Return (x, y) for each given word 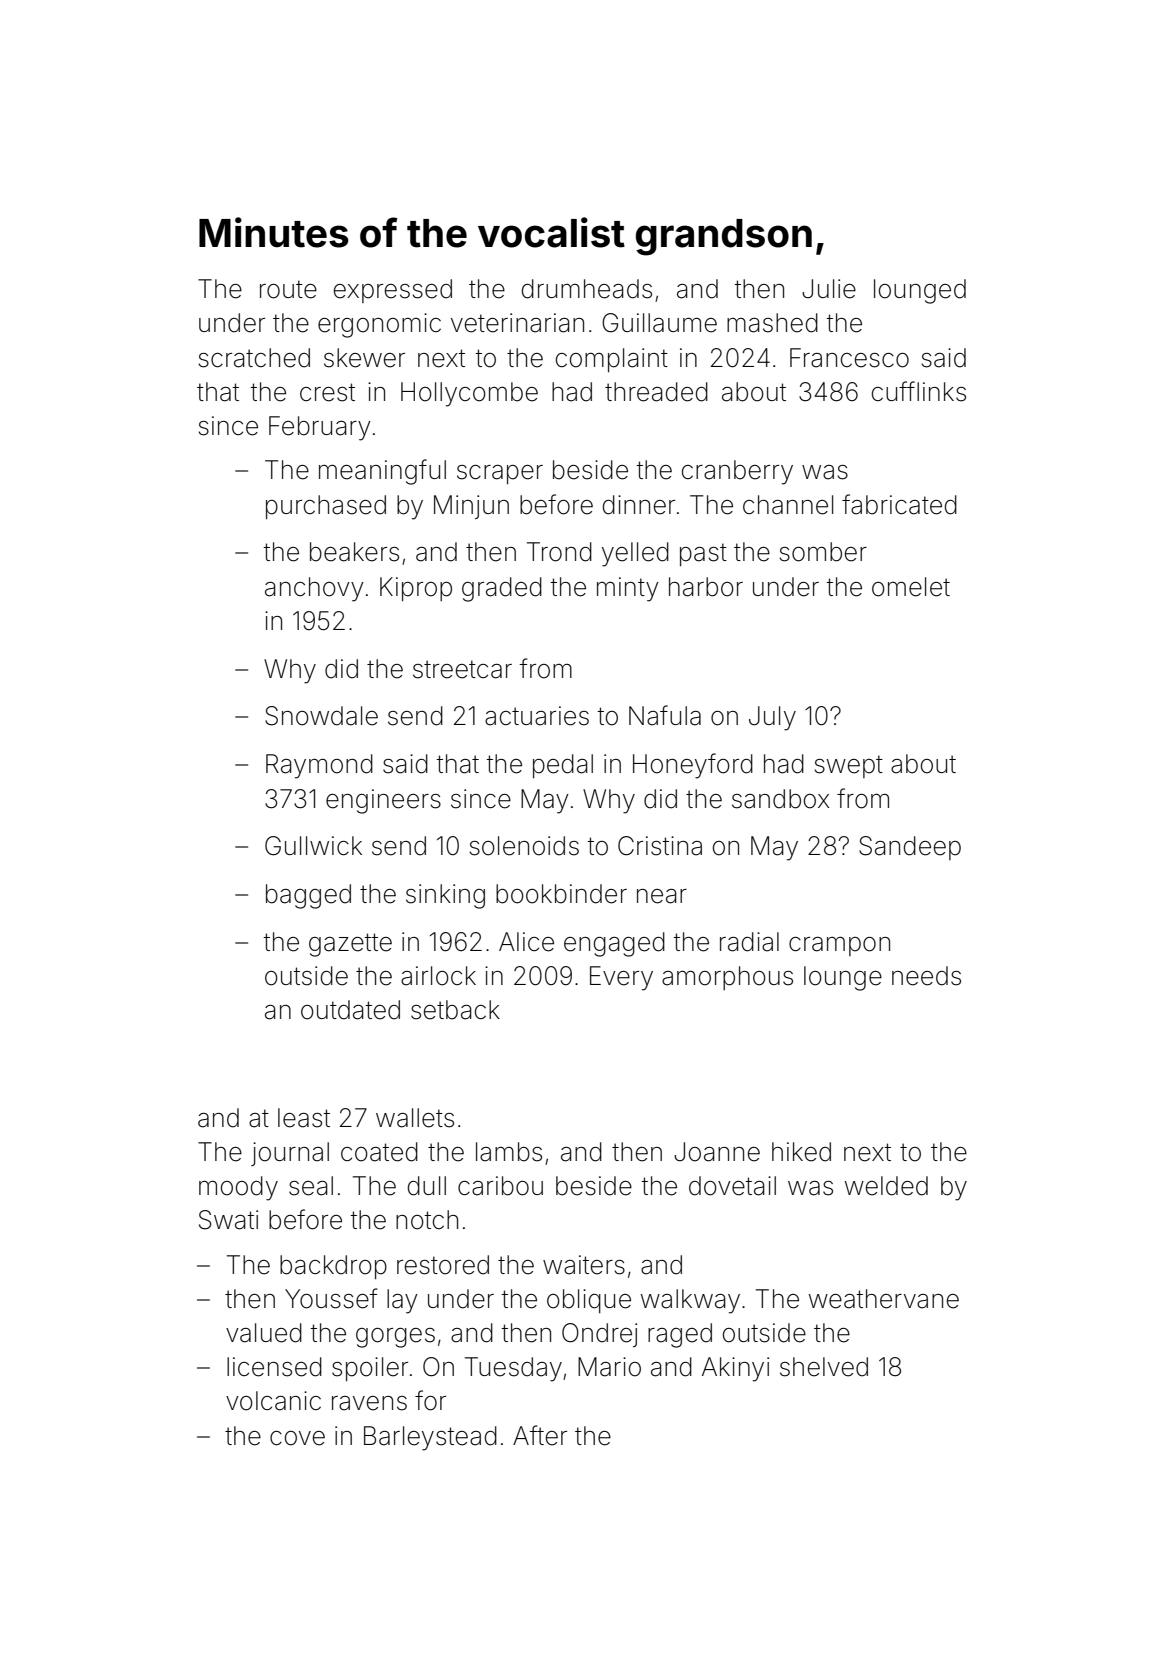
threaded (656, 392)
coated (379, 1152)
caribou (500, 1186)
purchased (326, 507)
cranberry (737, 472)
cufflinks (919, 391)
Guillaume (659, 323)
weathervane (884, 1299)
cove (297, 1438)
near (662, 896)
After (540, 1435)
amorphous (727, 978)
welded (886, 1186)
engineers (383, 801)
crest (327, 392)
